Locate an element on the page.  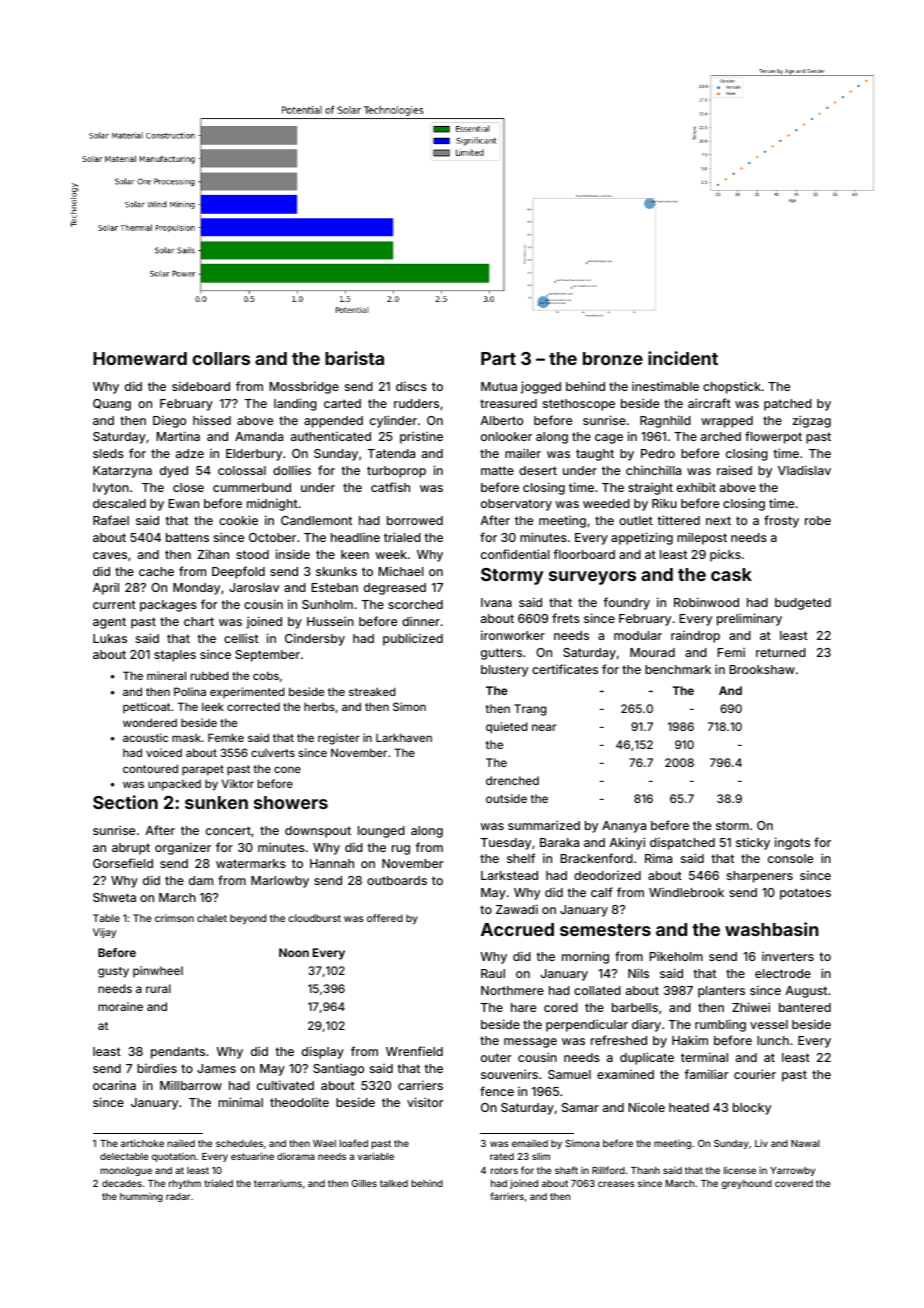
ironworker is located at coordinates (513, 635).
